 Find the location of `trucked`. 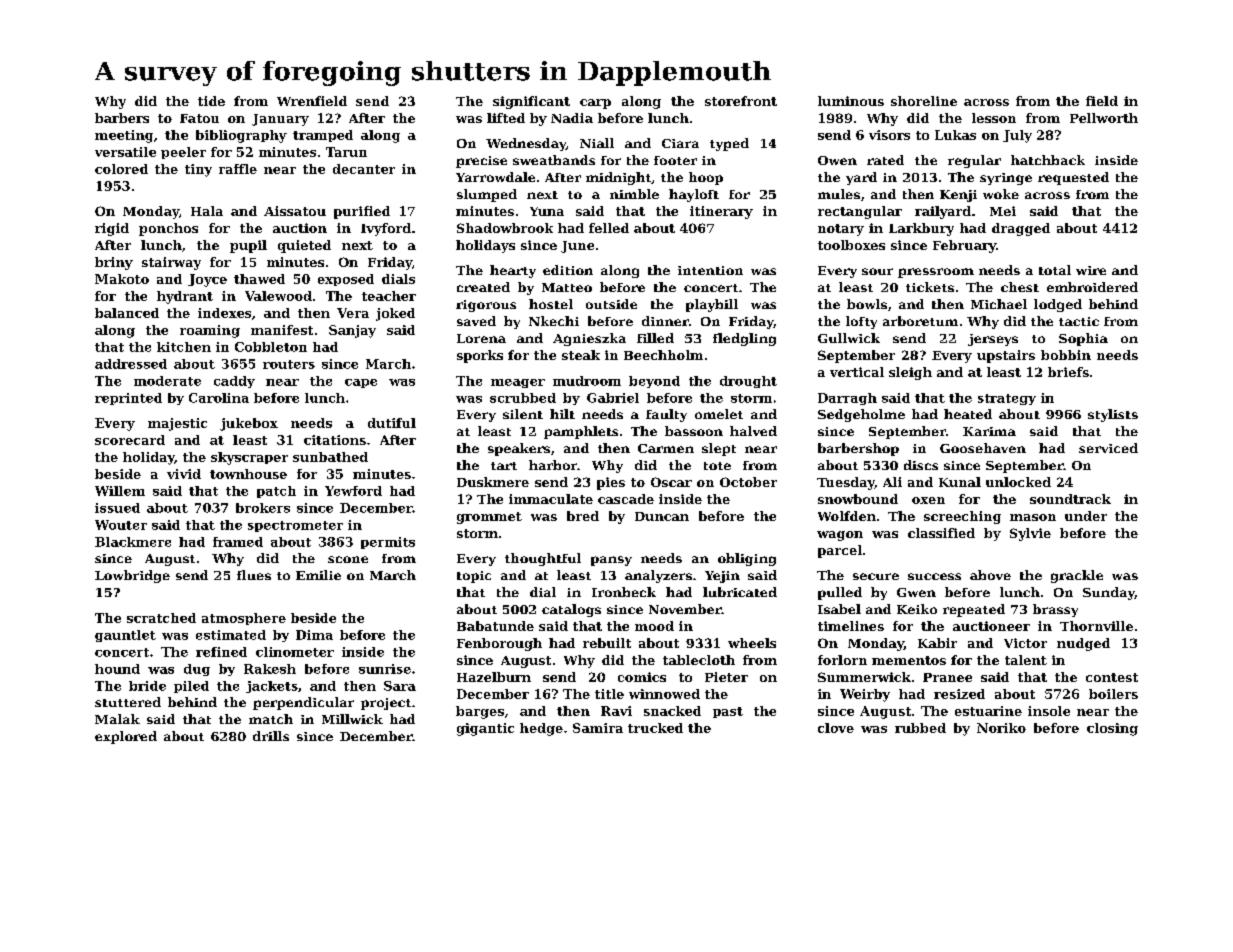

trucked is located at coordinates (655, 728).
